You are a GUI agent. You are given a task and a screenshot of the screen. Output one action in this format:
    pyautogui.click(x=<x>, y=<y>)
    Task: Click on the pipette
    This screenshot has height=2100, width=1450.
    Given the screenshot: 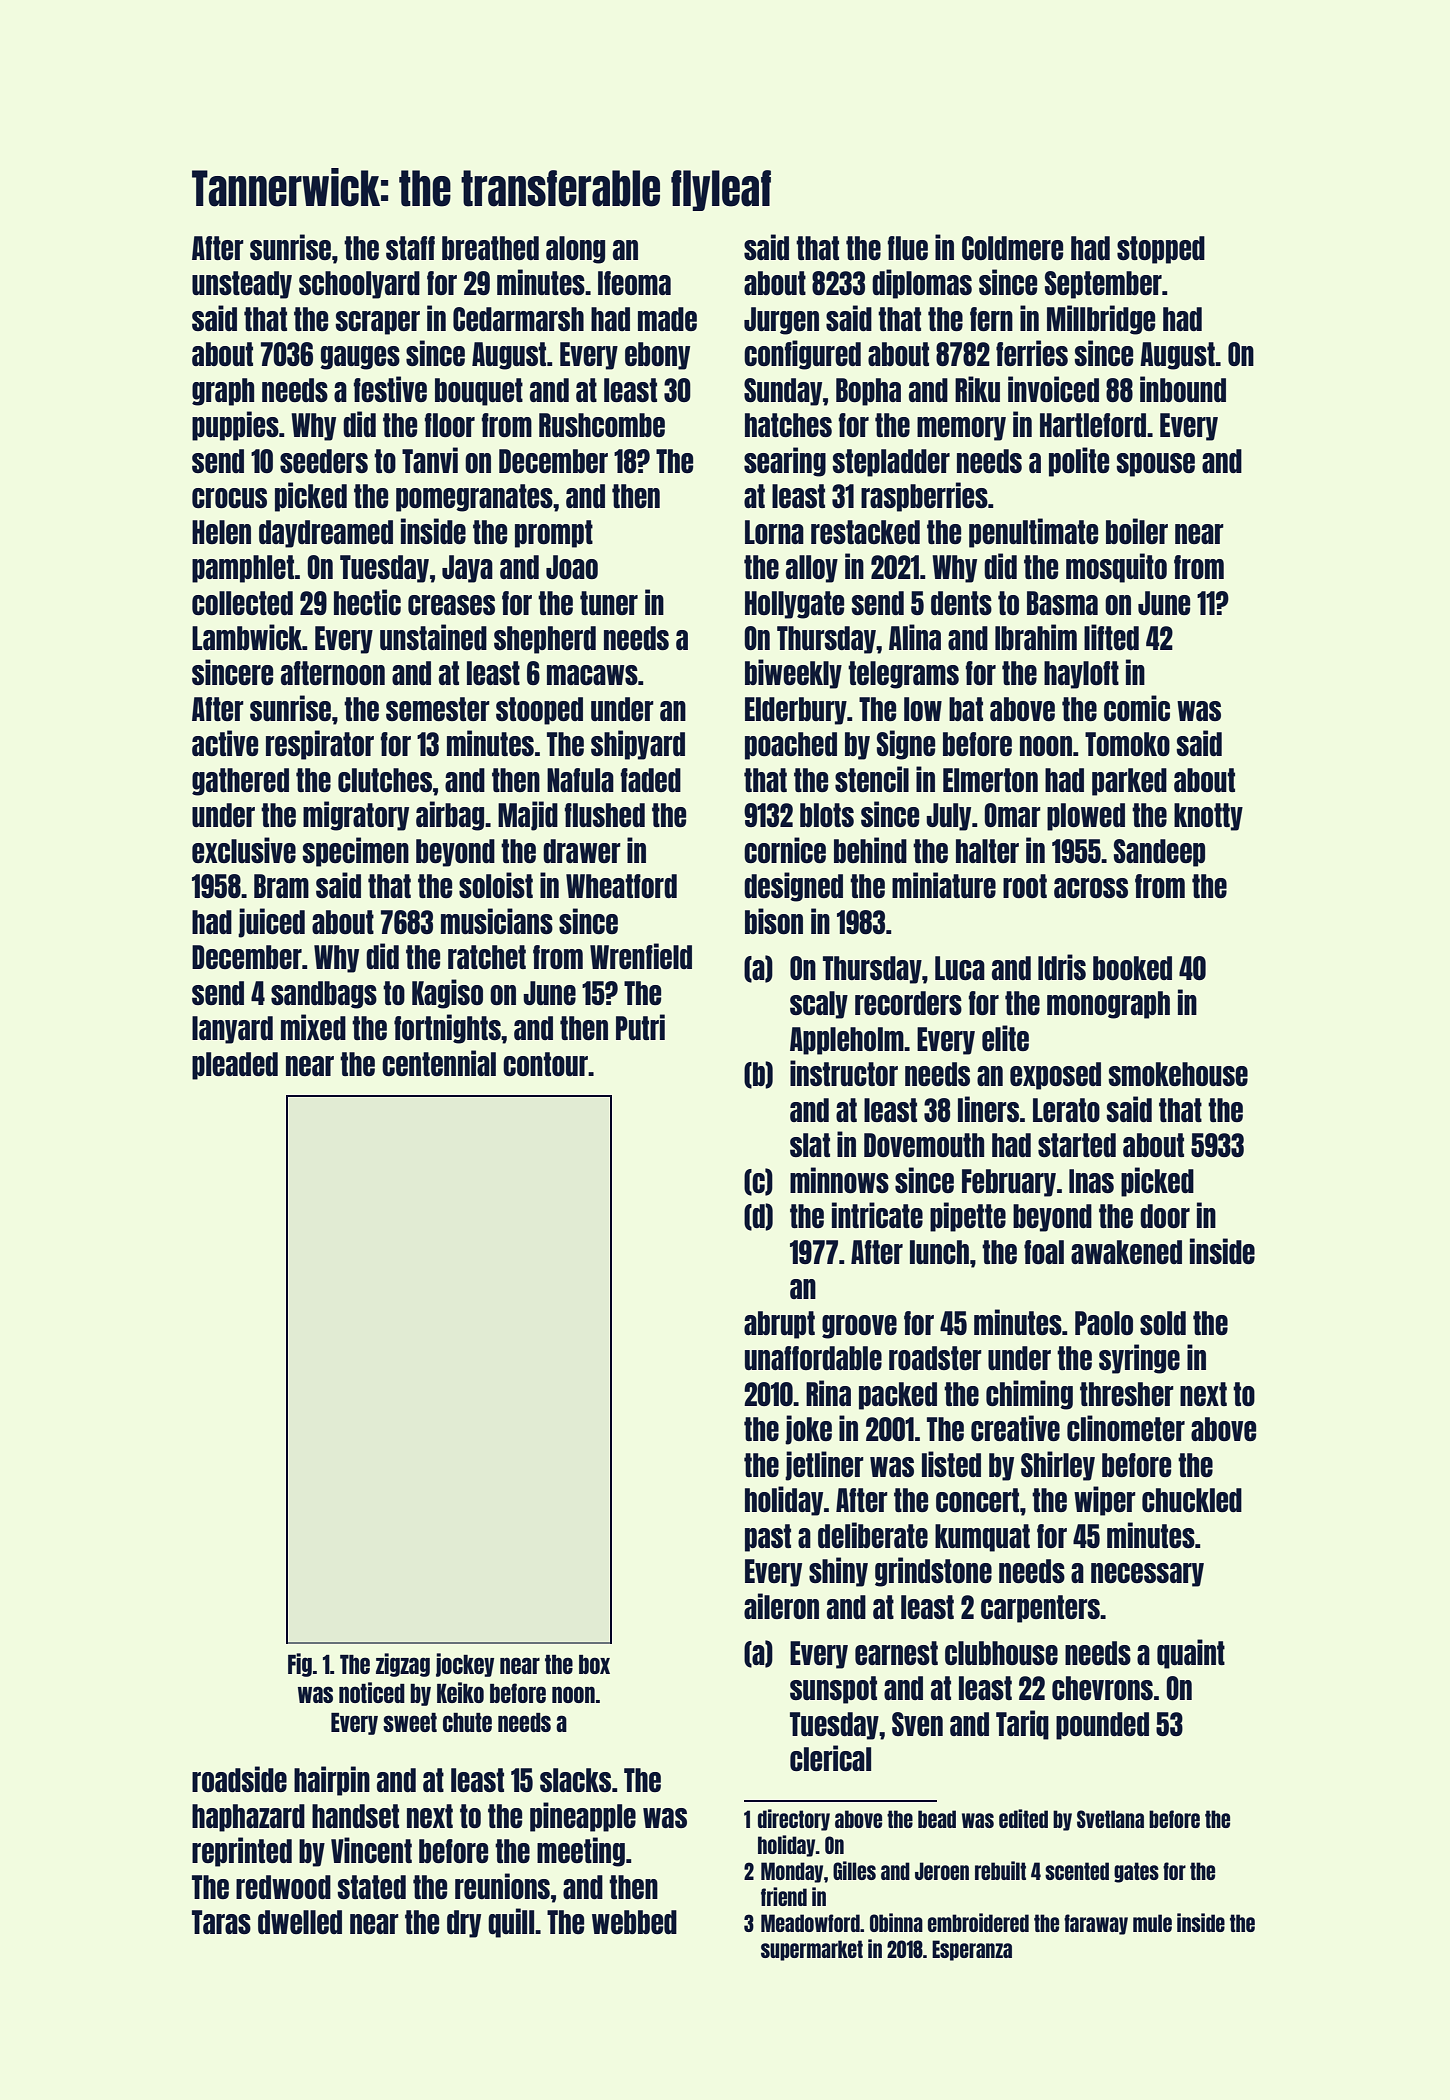 What is the action you would take?
    pyautogui.click(x=968, y=1217)
